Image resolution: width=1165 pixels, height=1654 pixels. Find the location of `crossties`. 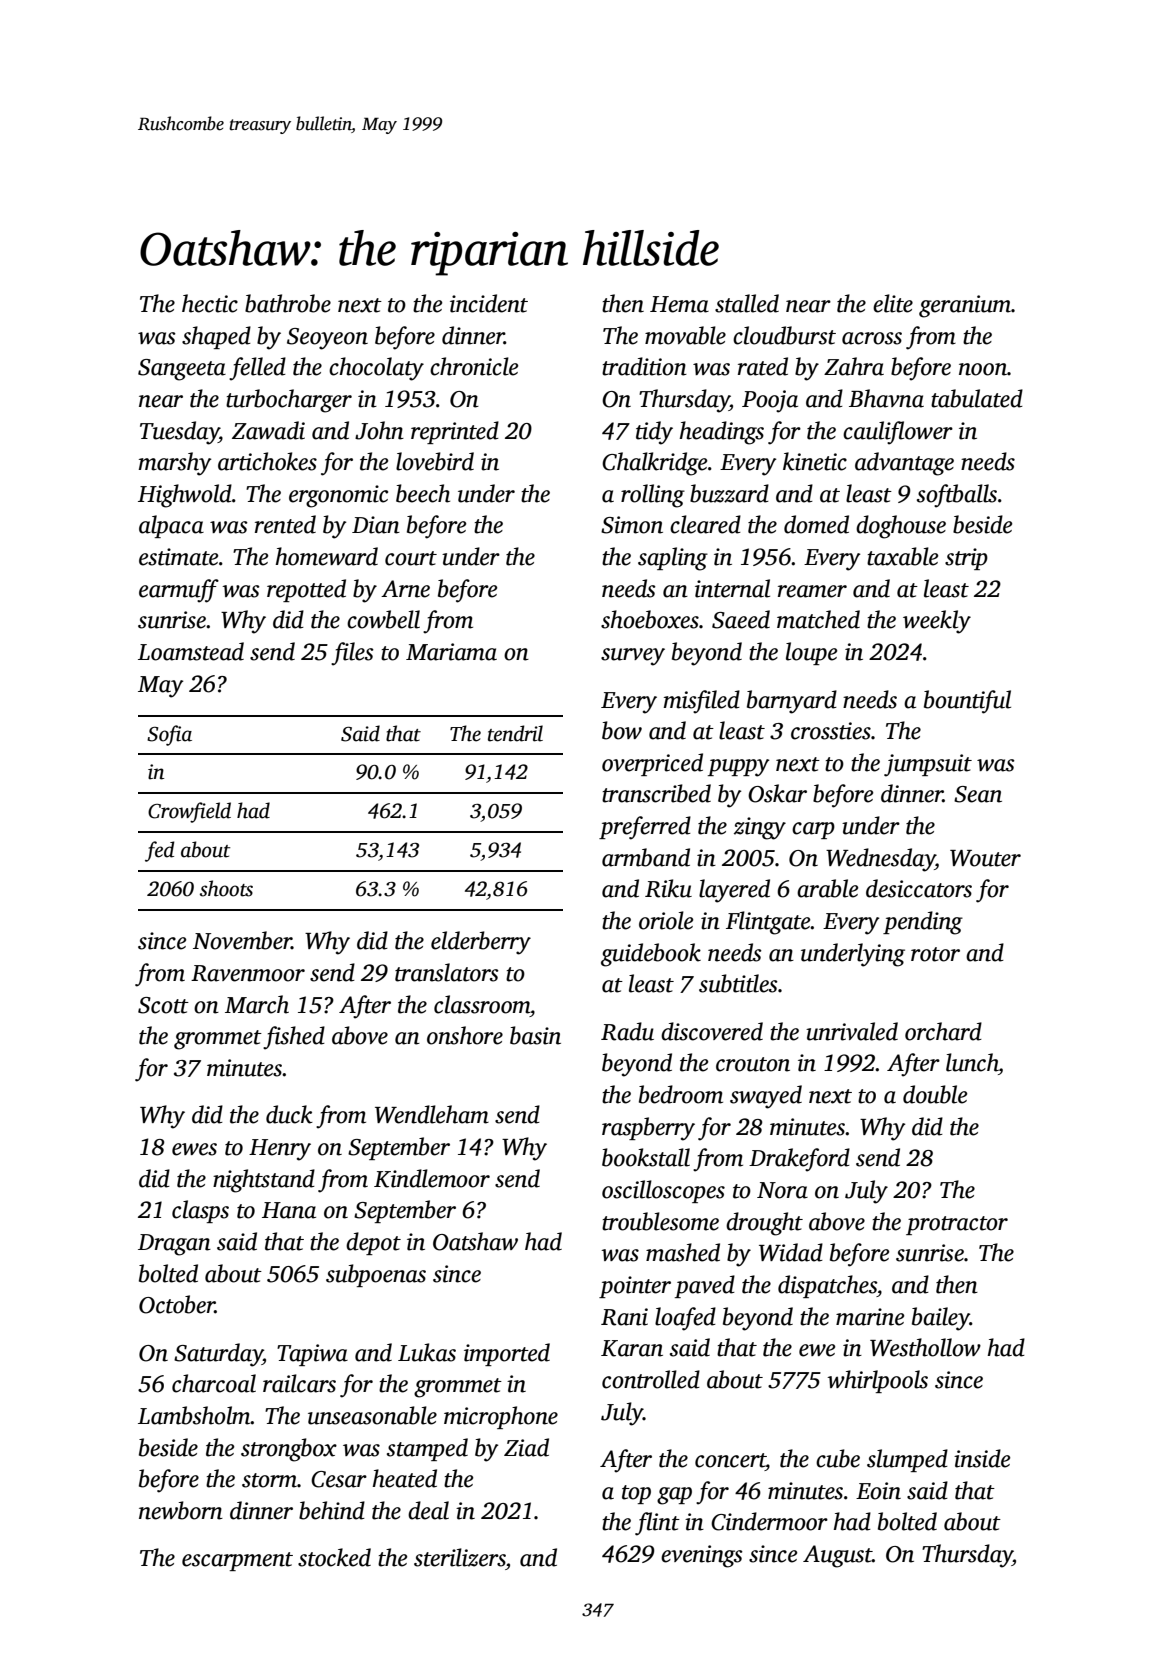

crossties is located at coordinates (831, 731).
